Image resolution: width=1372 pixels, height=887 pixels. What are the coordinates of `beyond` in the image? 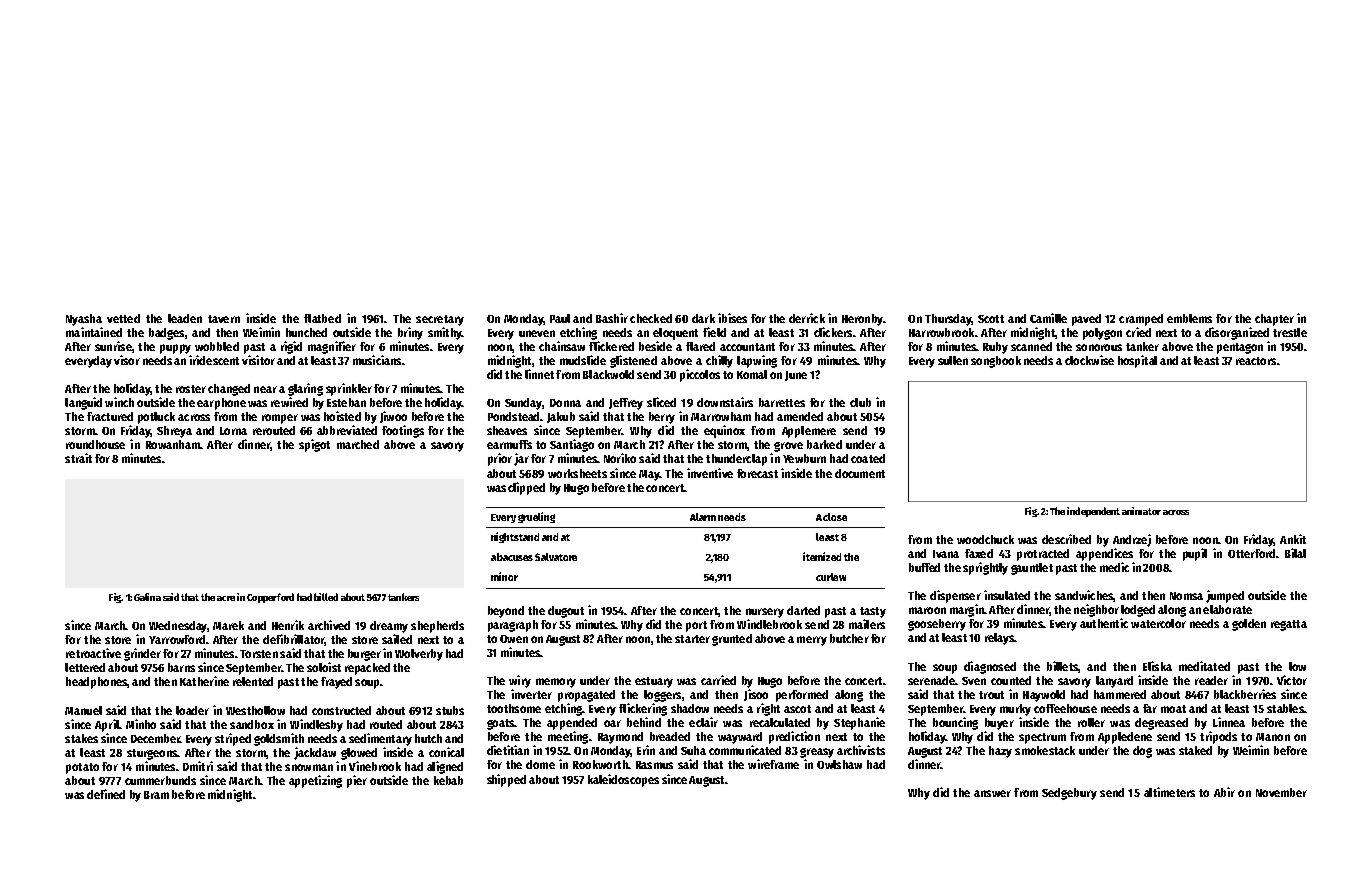 It's located at (506, 612).
